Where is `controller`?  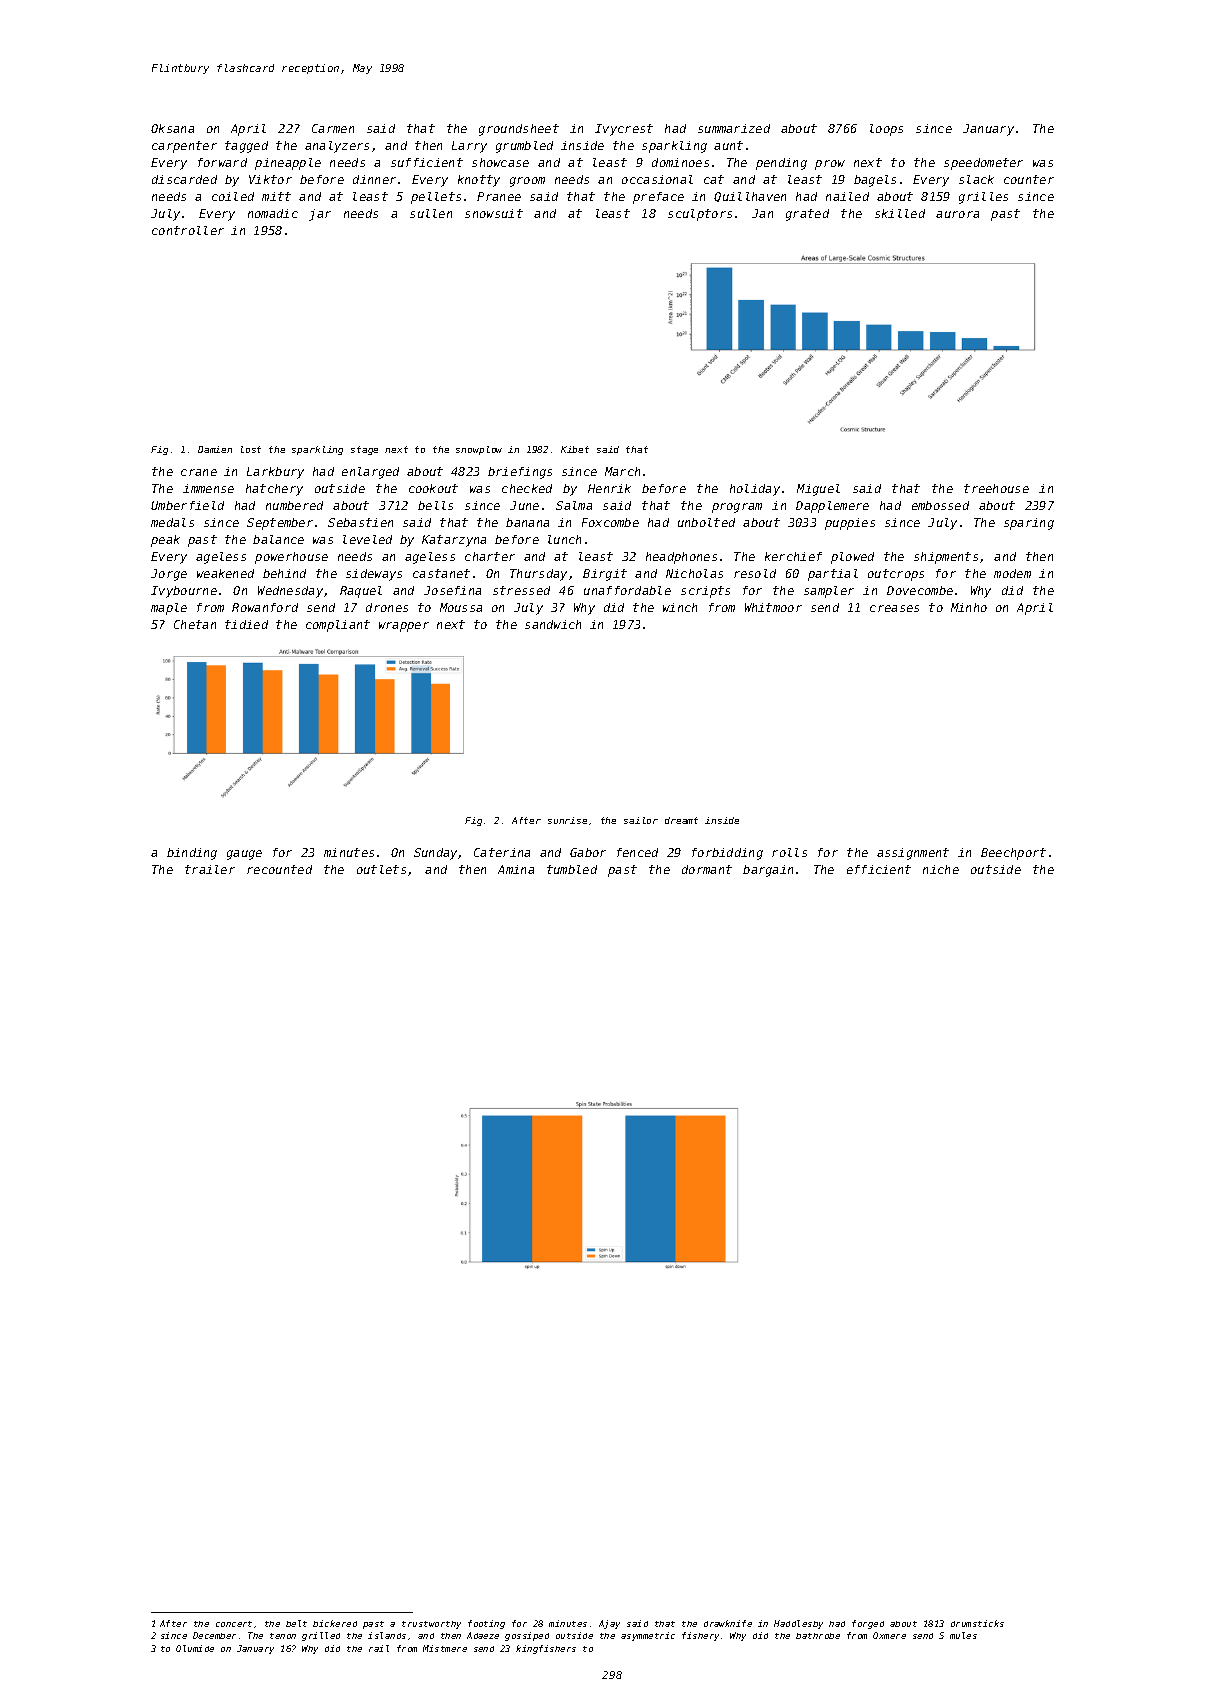
controller is located at coordinates (188, 230).
